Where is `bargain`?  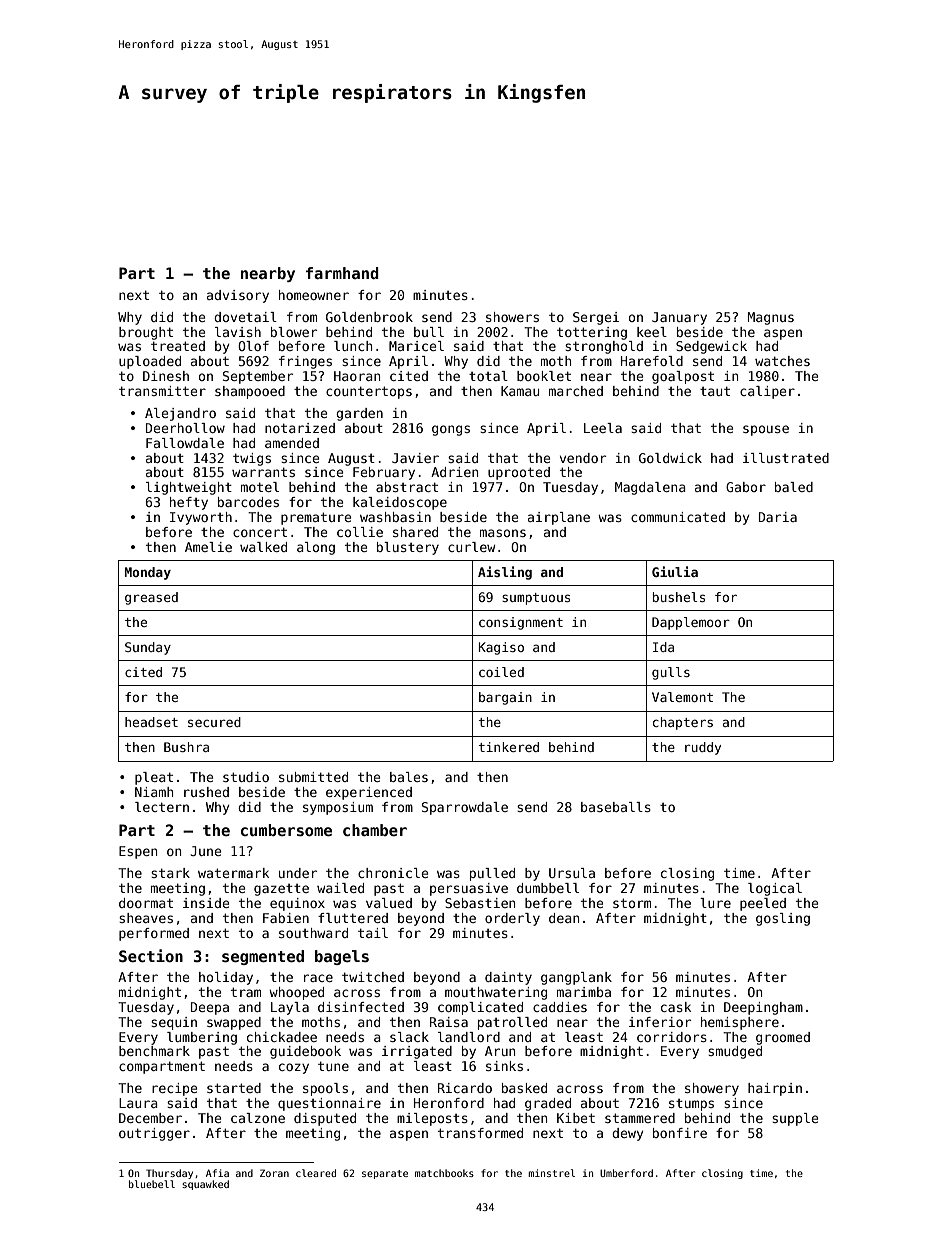 bargain is located at coordinates (505, 698).
